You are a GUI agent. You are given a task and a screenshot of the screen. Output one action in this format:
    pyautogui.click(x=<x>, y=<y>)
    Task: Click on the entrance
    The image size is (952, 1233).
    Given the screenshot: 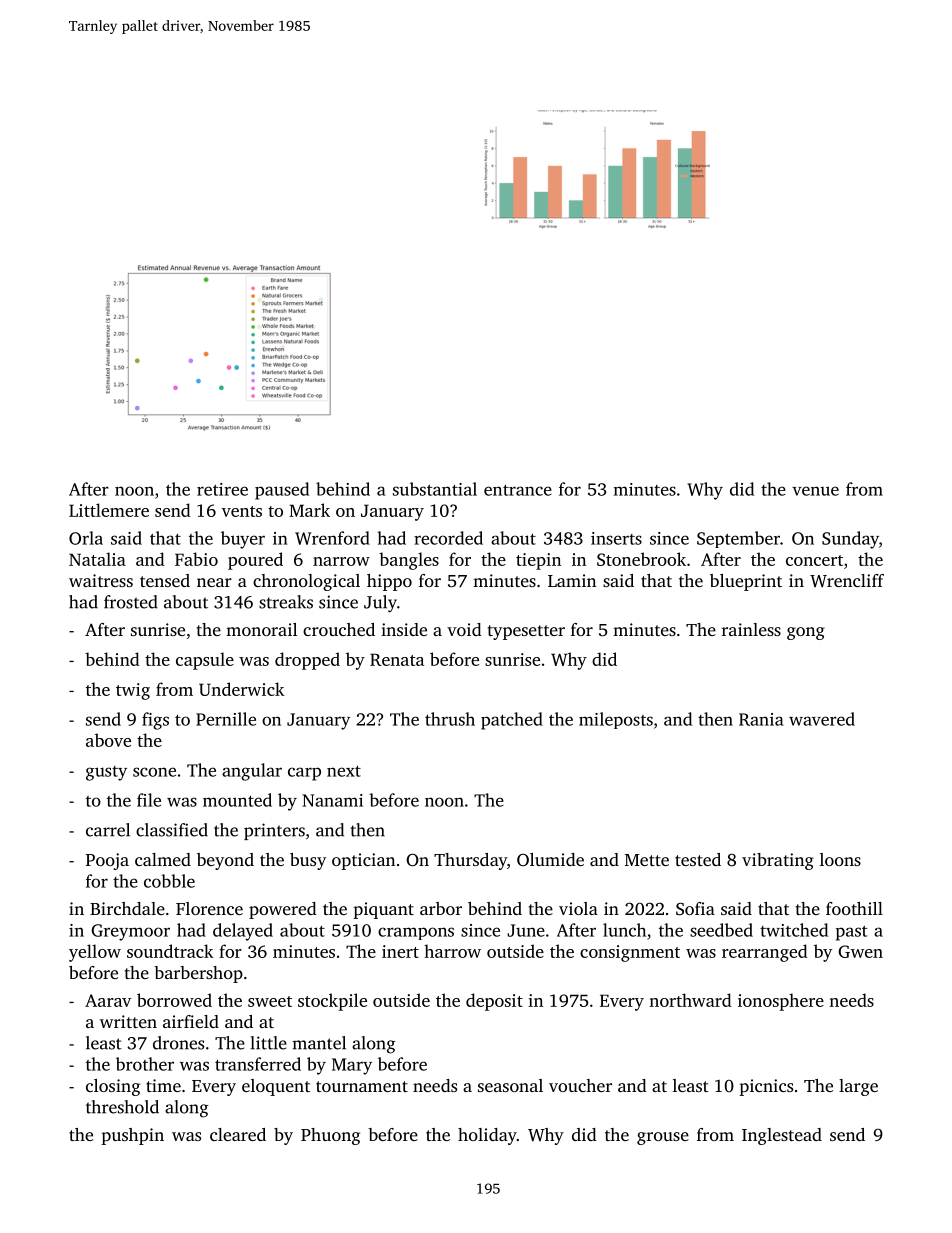 What is the action you would take?
    pyautogui.click(x=518, y=490)
